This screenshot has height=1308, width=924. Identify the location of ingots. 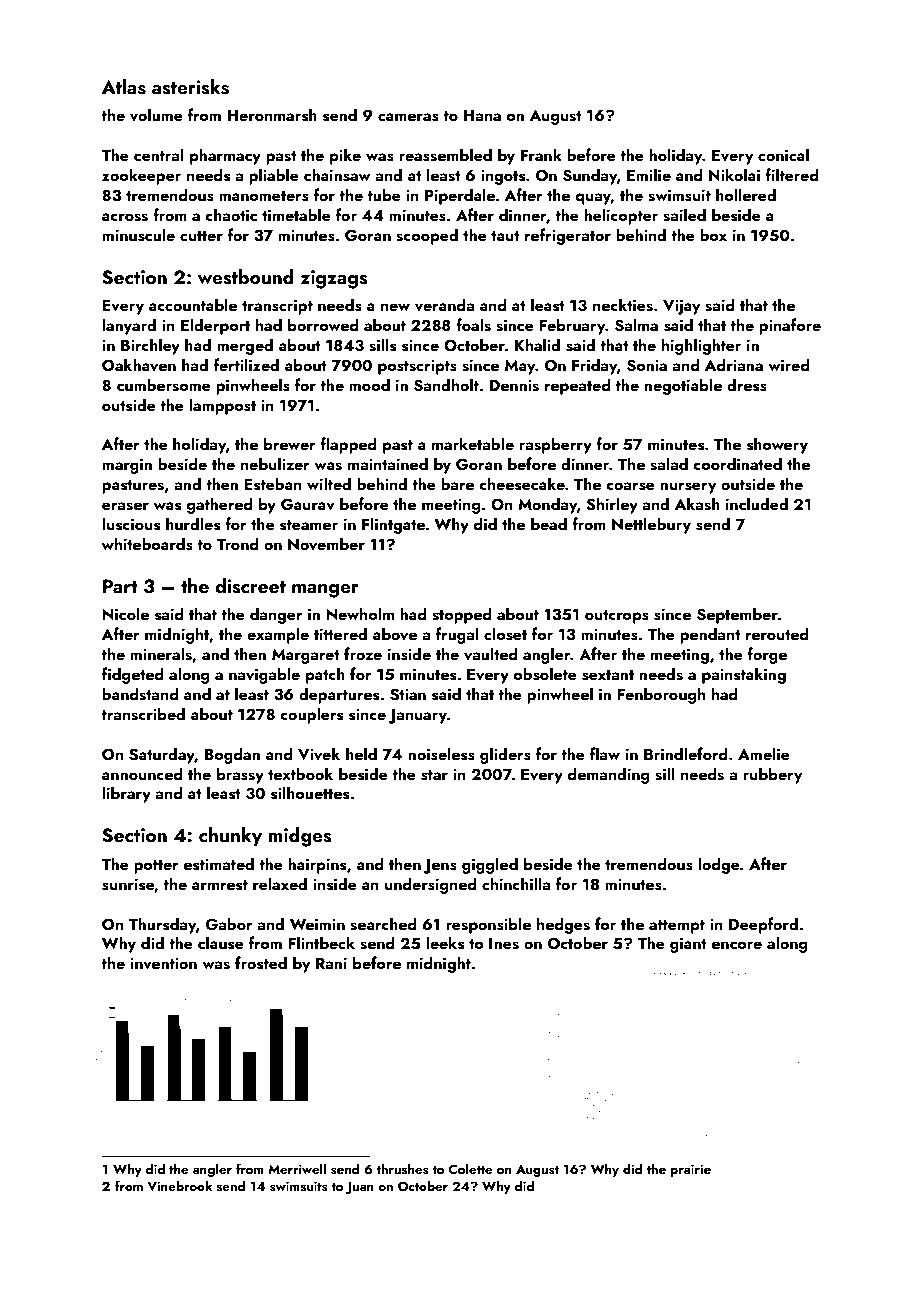
(503, 177).
